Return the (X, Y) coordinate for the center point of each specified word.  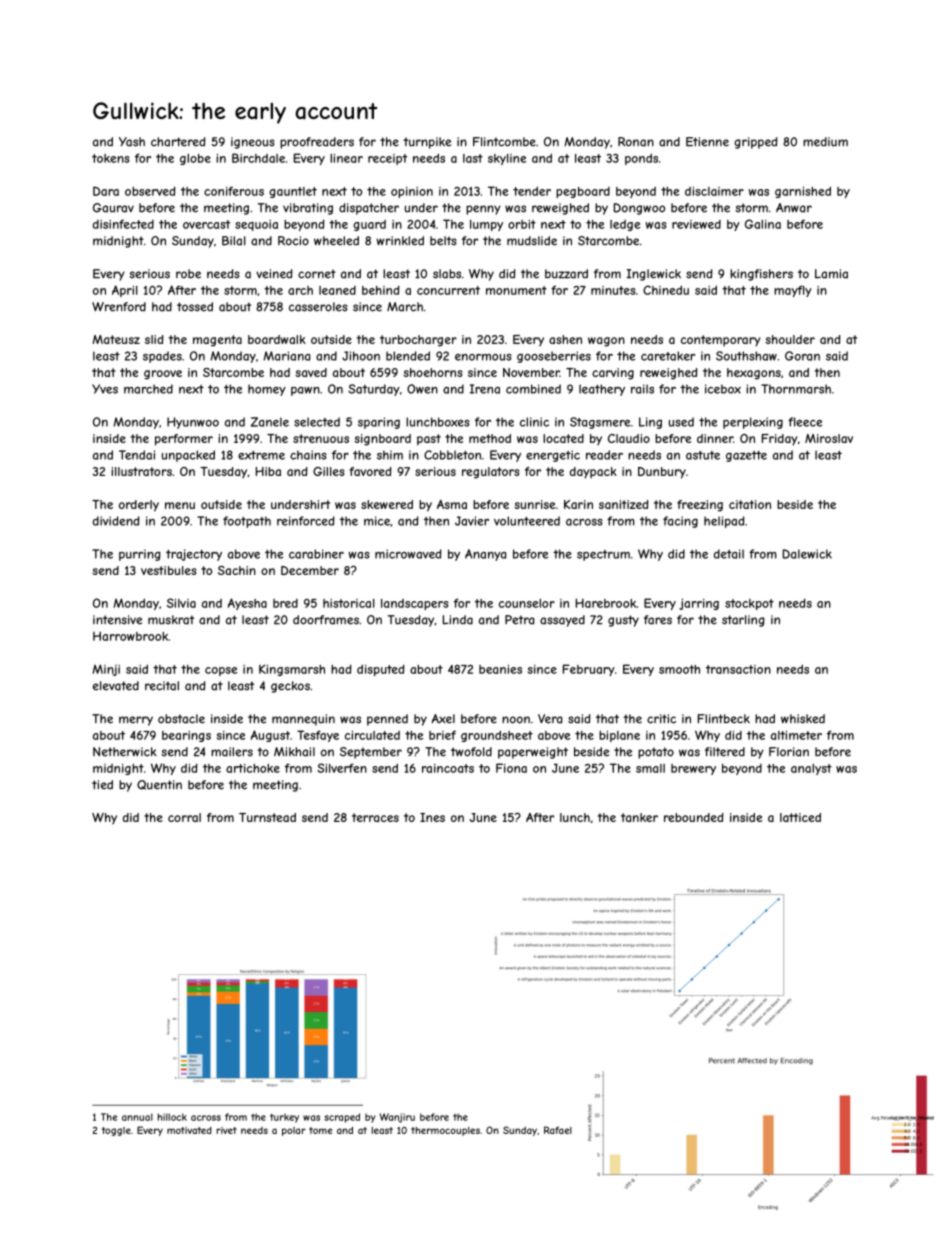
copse (221, 671)
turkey (284, 1118)
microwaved (408, 554)
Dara (106, 191)
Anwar (794, 208)
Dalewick (807, 554)
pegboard (583, 192)
